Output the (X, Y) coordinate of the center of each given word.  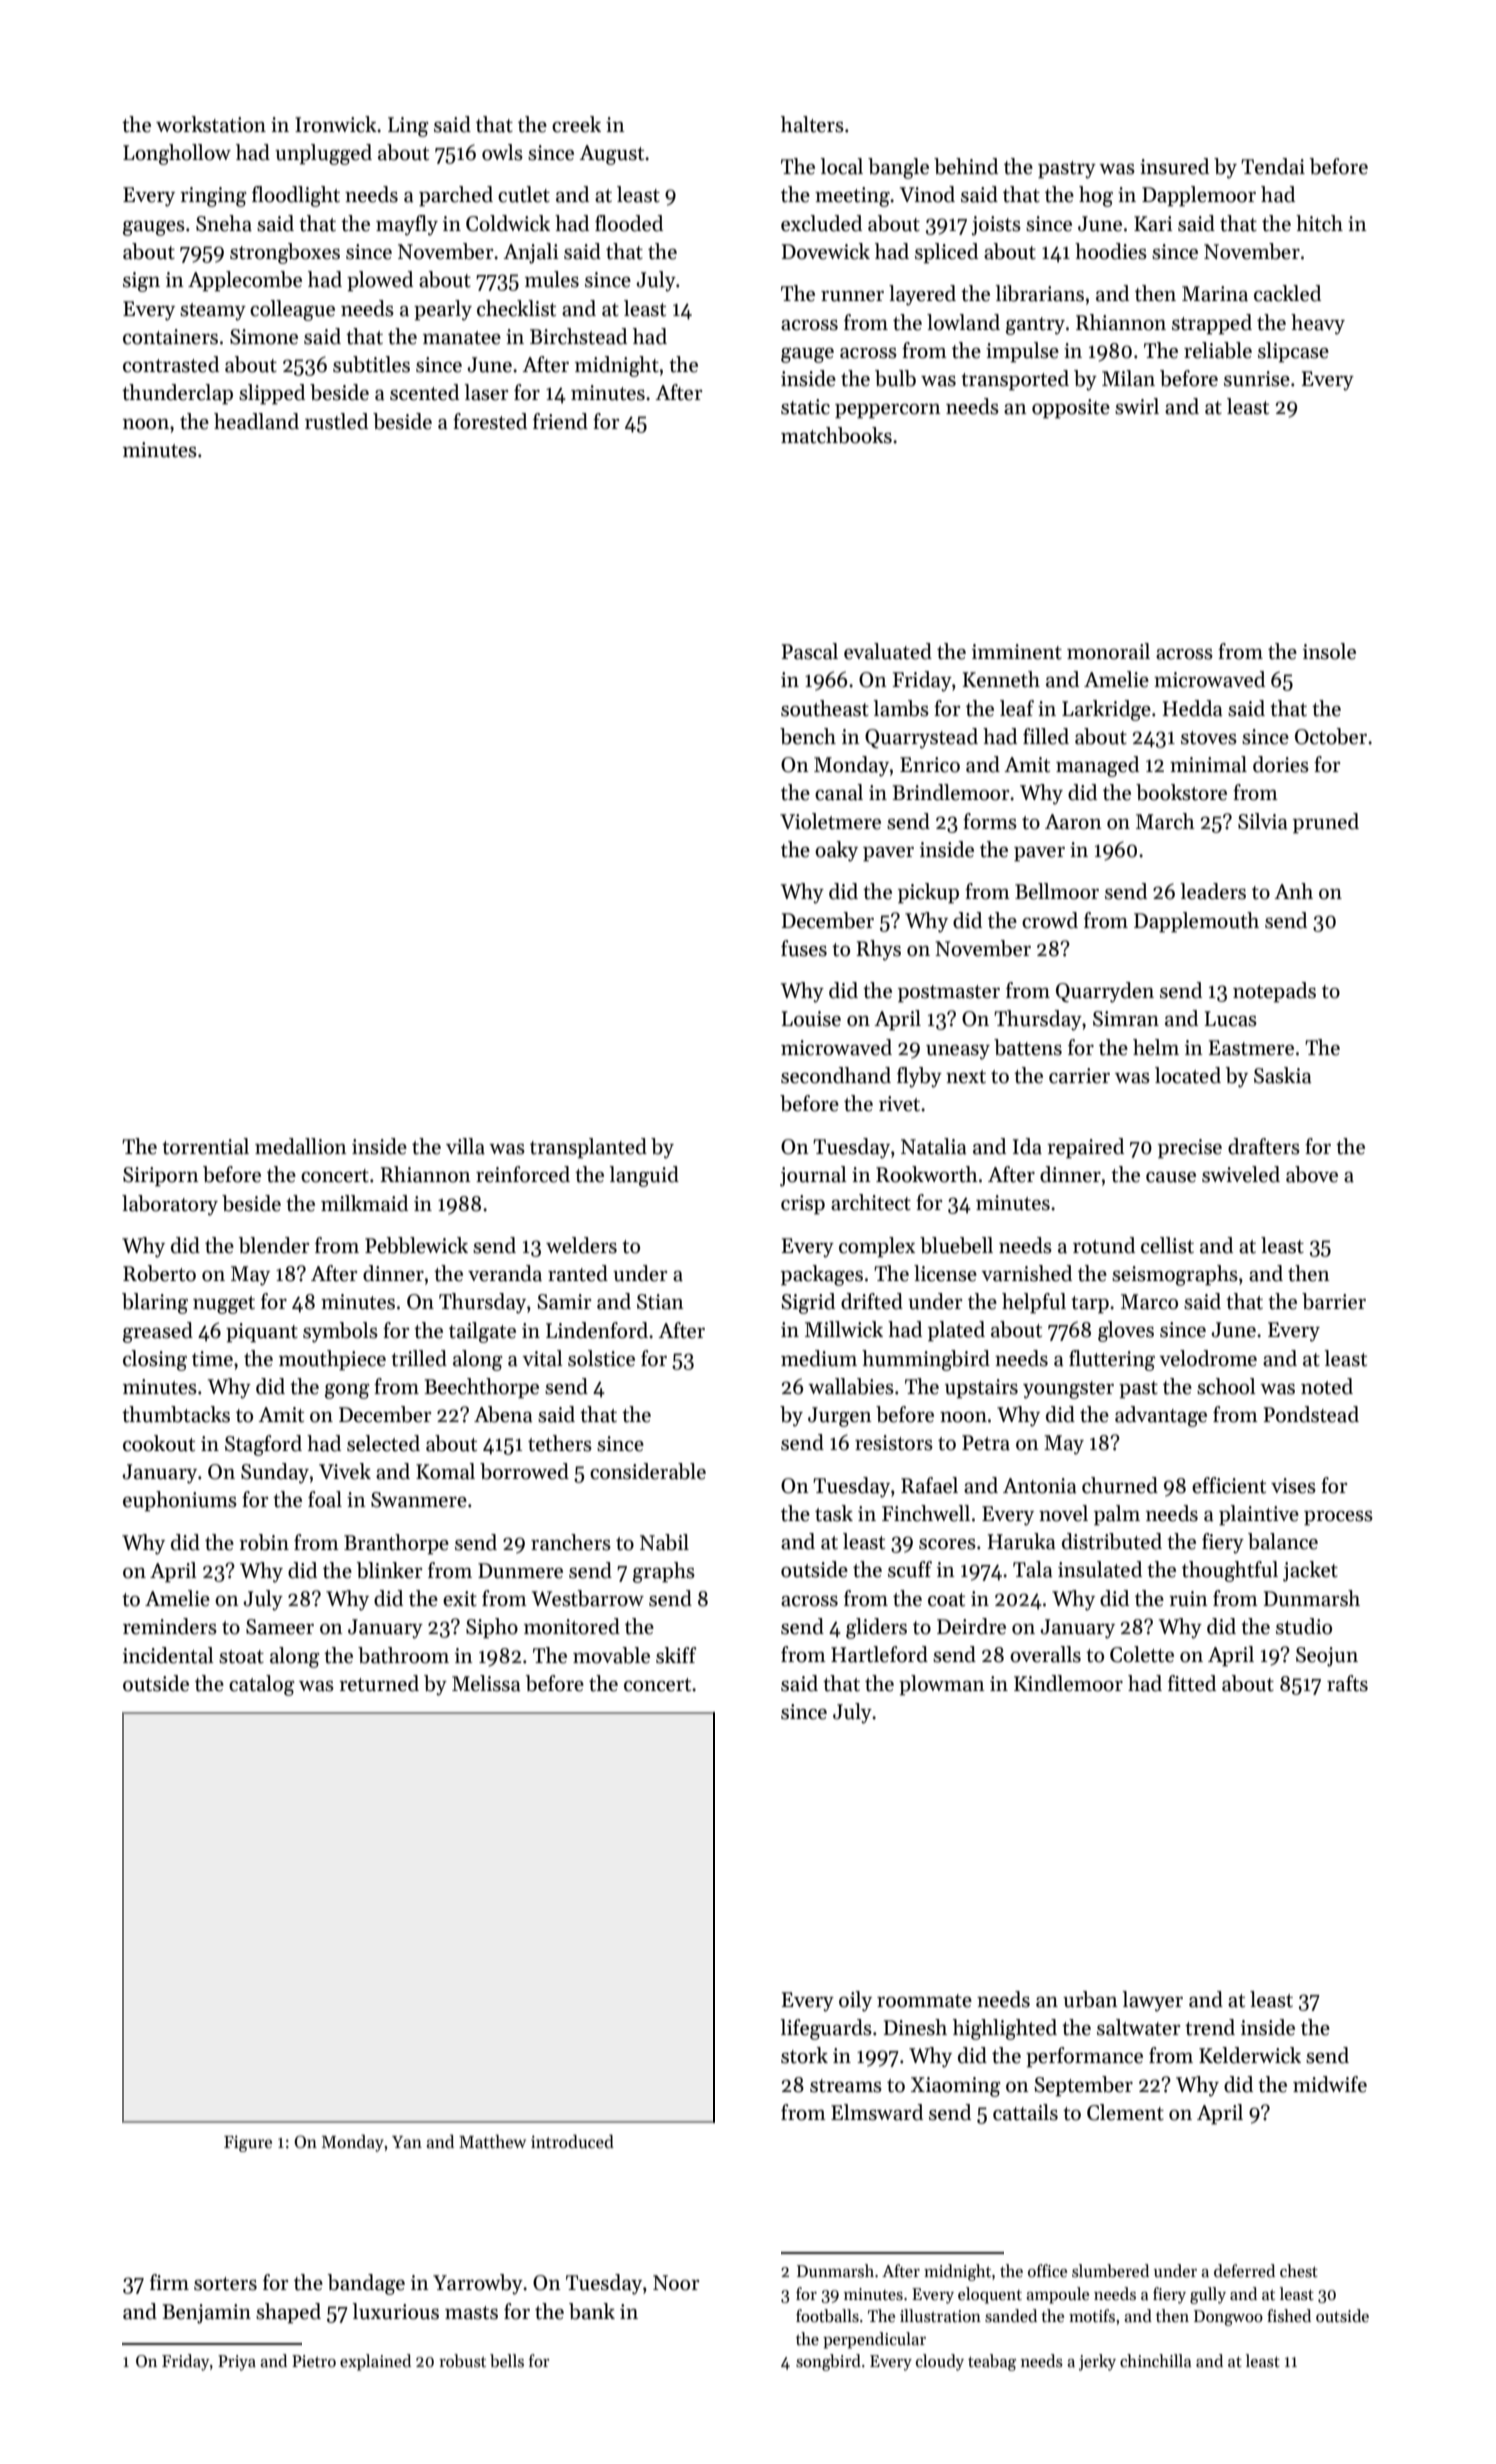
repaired (1085, 1148)
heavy (1318, 324)
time (212, 1359)
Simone (264, 337)
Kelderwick (1250, 2055)
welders (581, 1245)
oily (855, 2001)
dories (1281, 764)
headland (256, 421)
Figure (248, 2143)
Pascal (810, 651)
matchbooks (836, 435)
